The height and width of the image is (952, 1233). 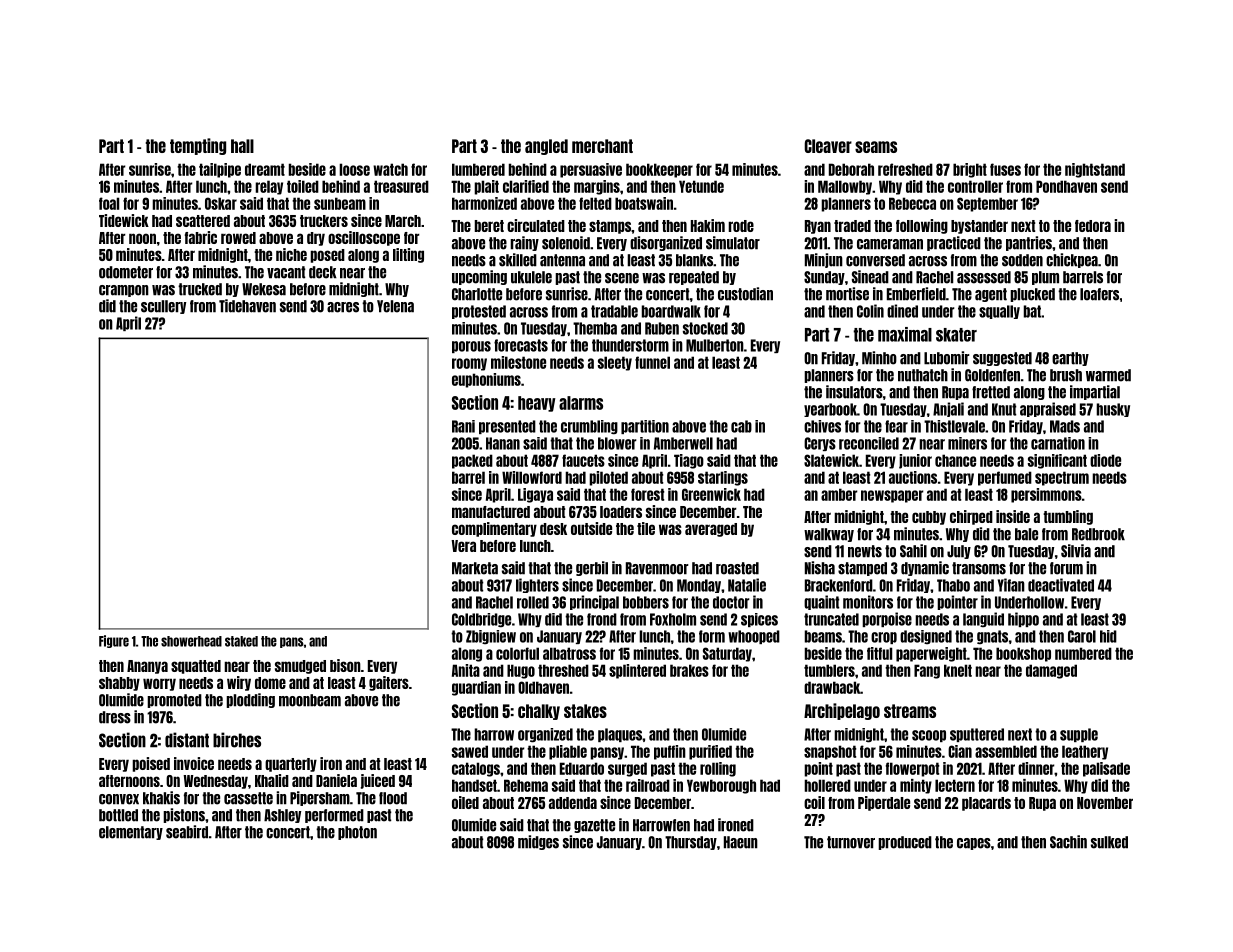 What do you see at coordinates (953, 585) in the image?
I see `Thabo` at bounding box center [953, 585].
